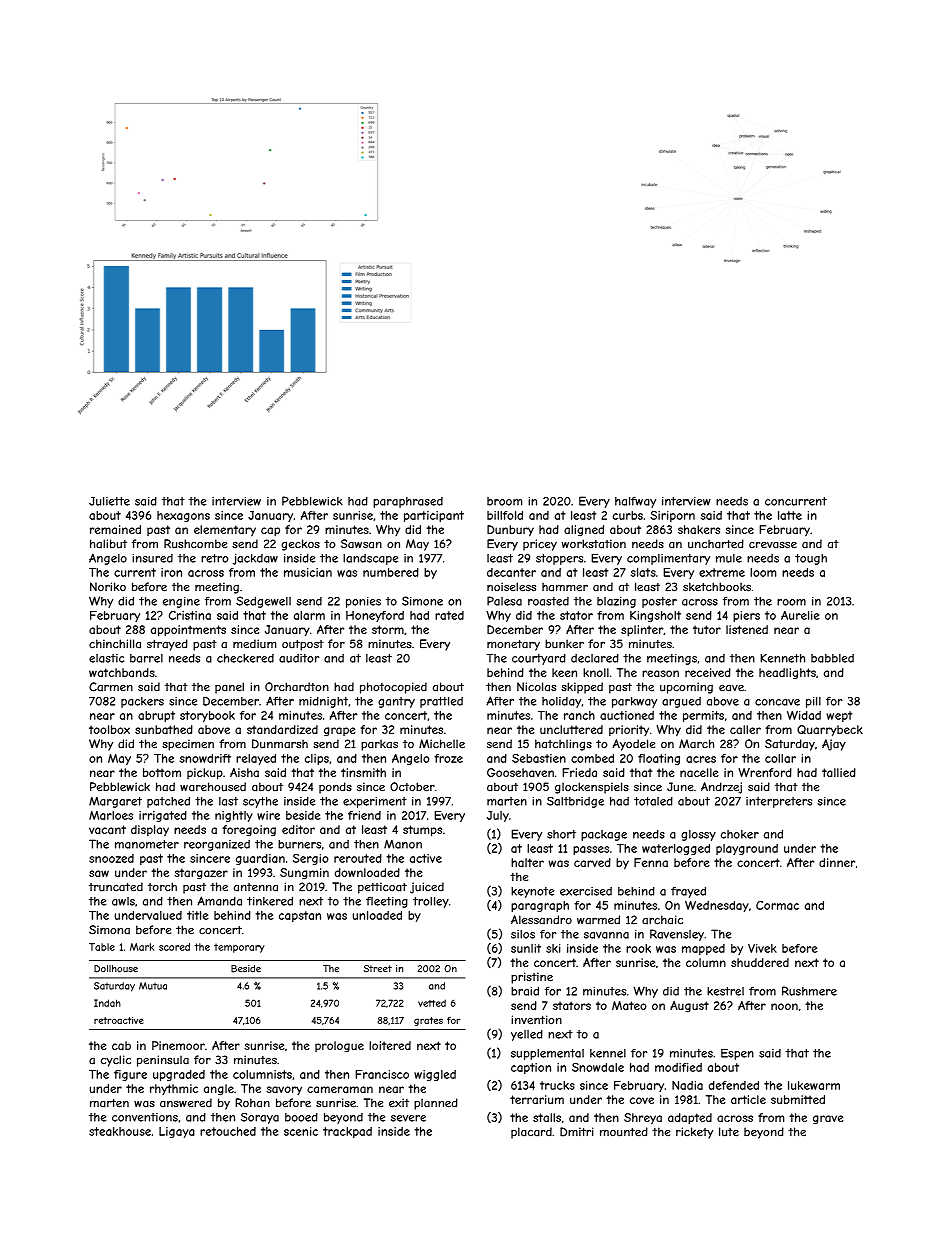  What do you see at coordinates (188, 745) in the page?
I see `specimen` at bounding box center [188, 745].
